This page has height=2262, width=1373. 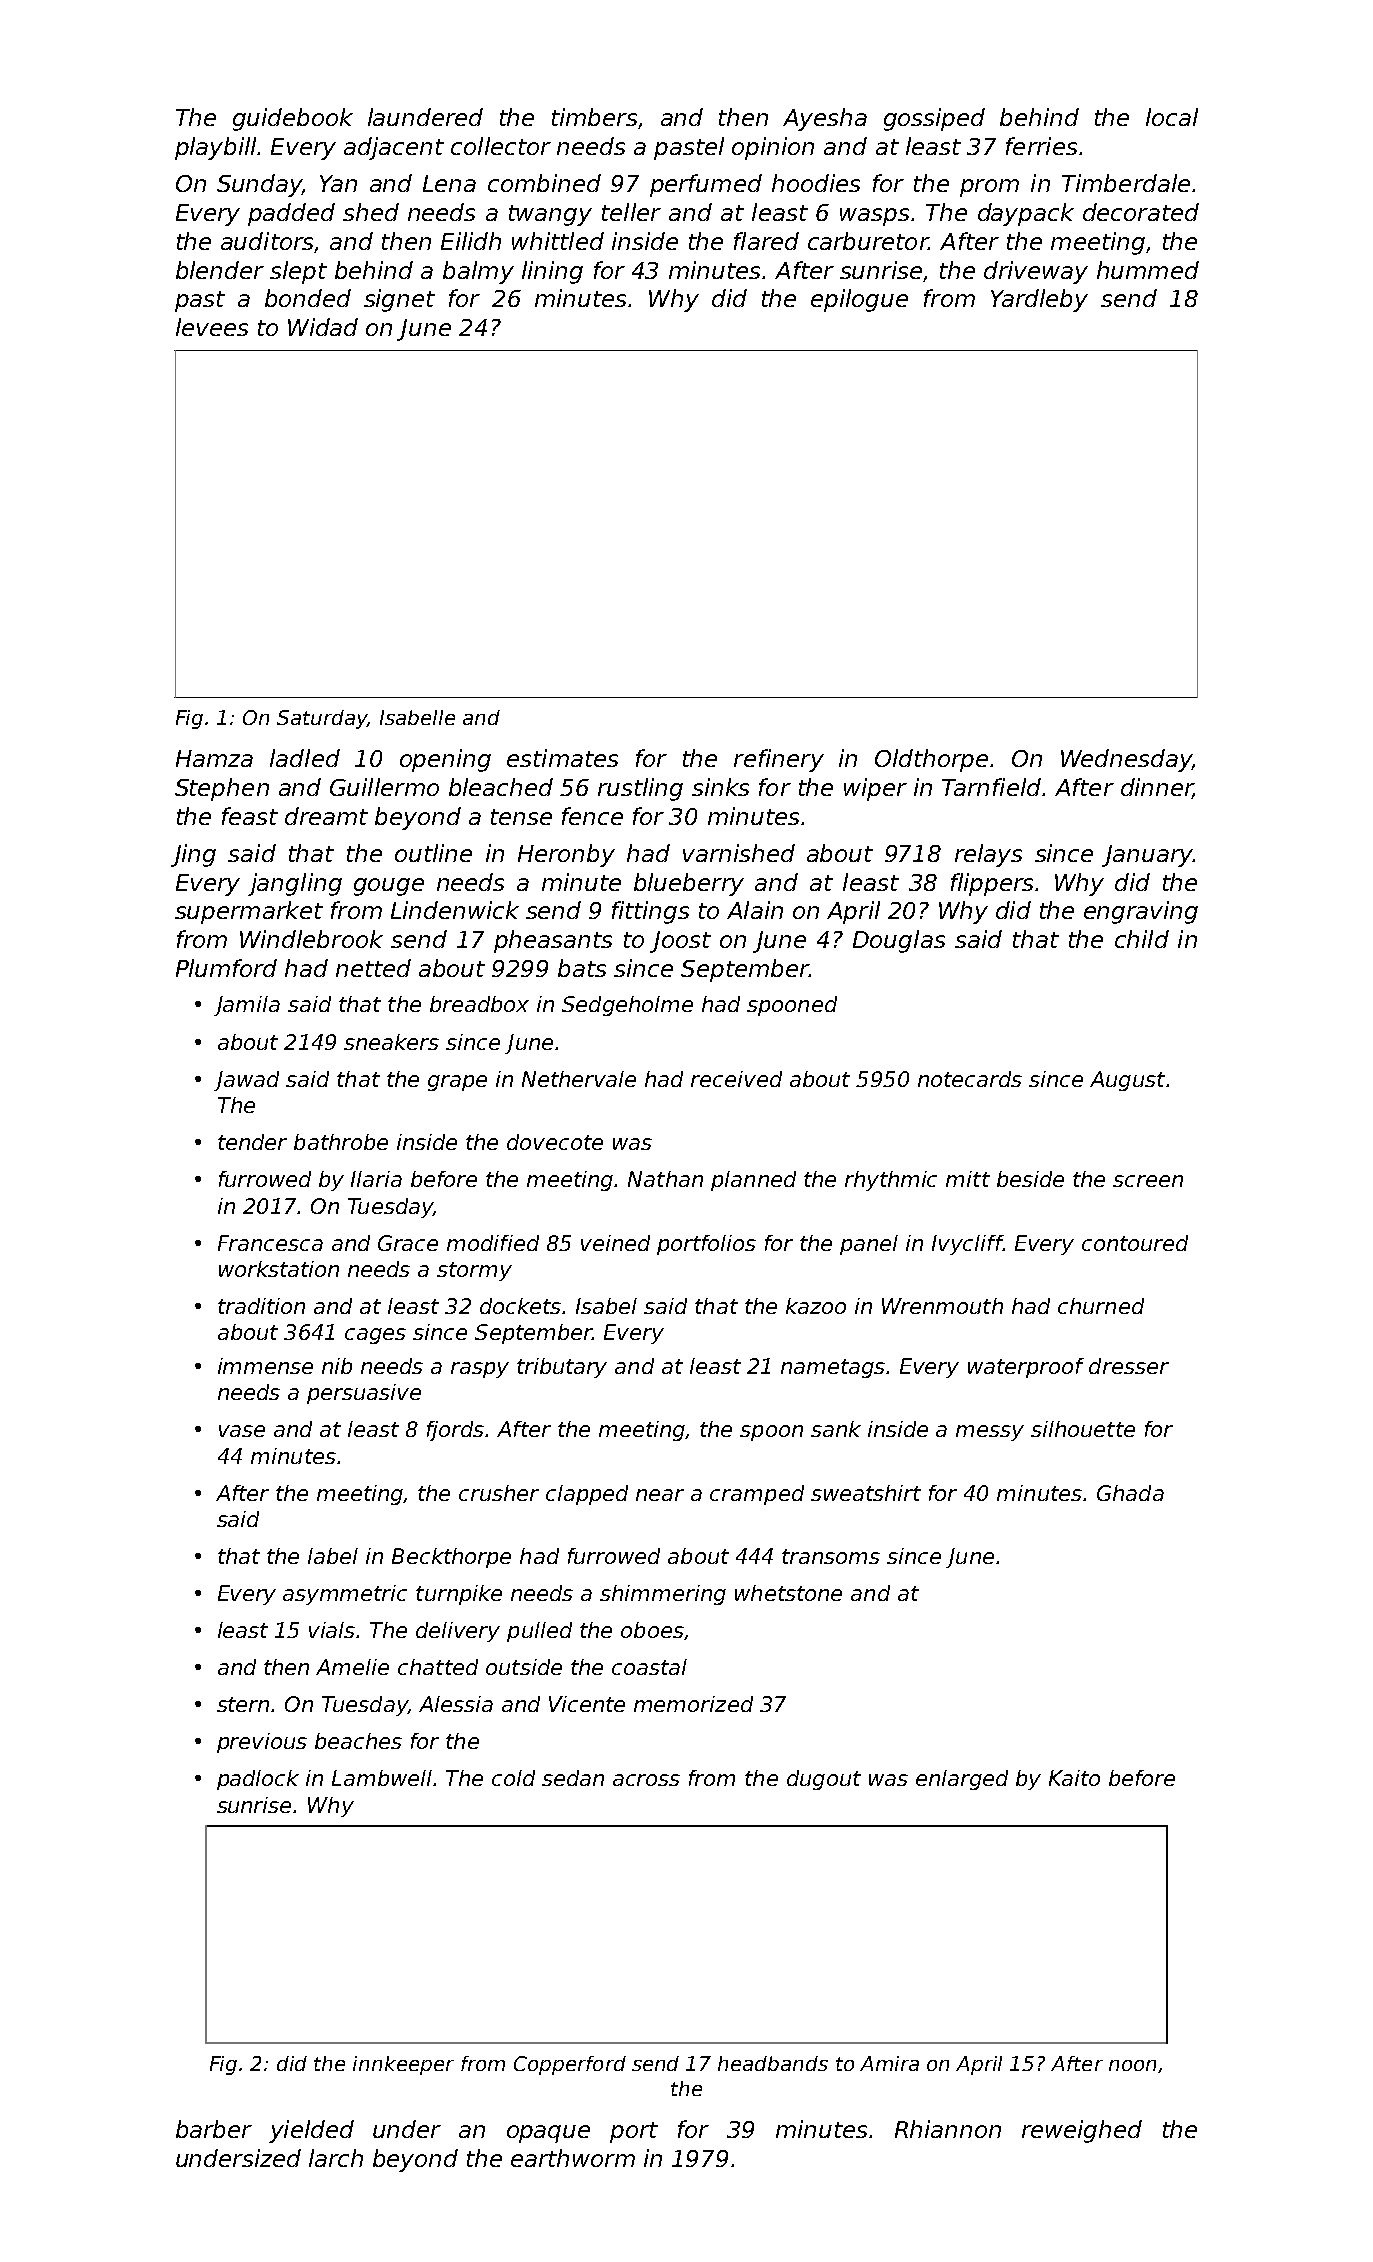 I want to click on earthworm, so click(x=573, y=2158).
